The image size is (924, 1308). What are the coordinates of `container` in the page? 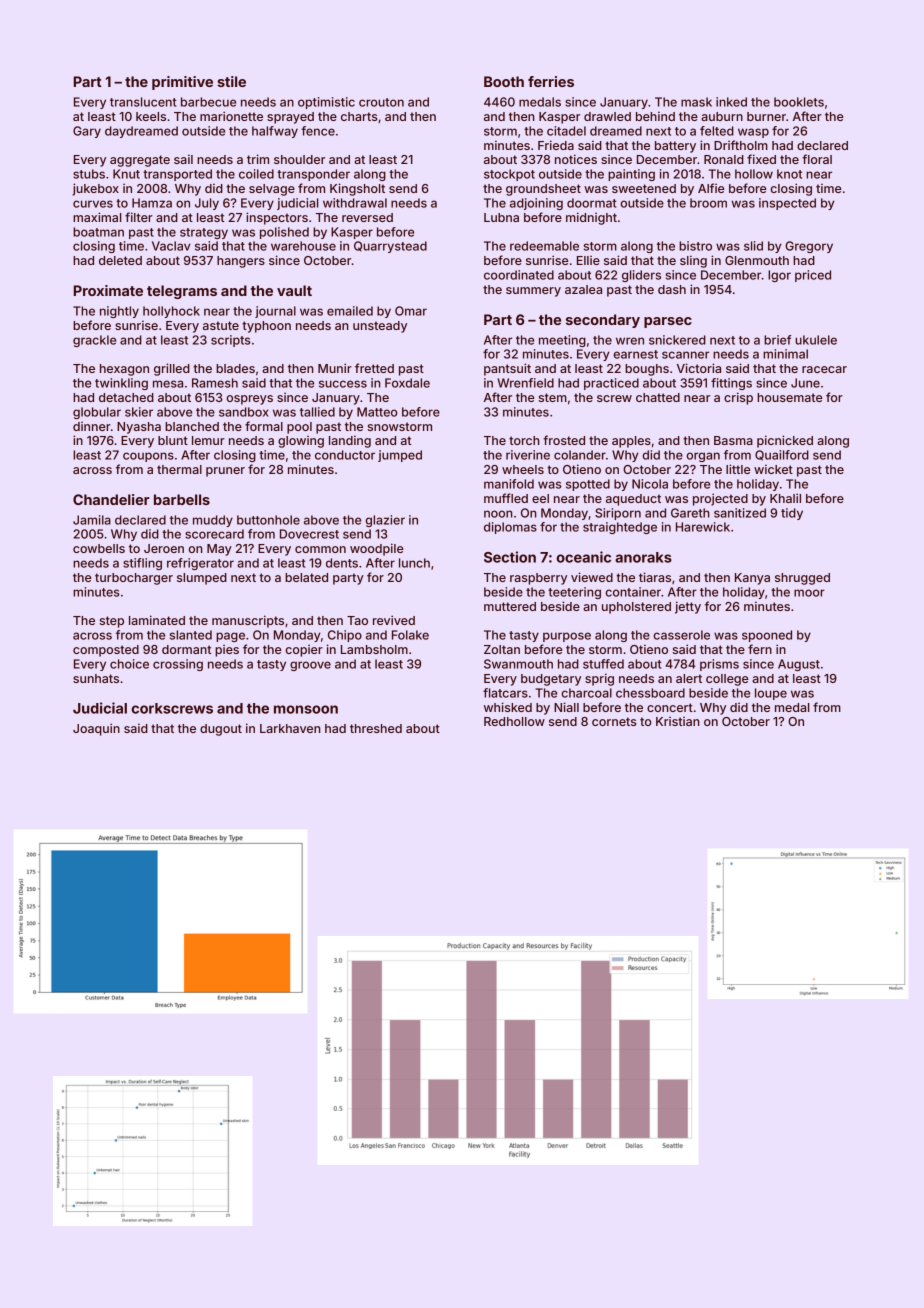 It's located at (633, 592).
